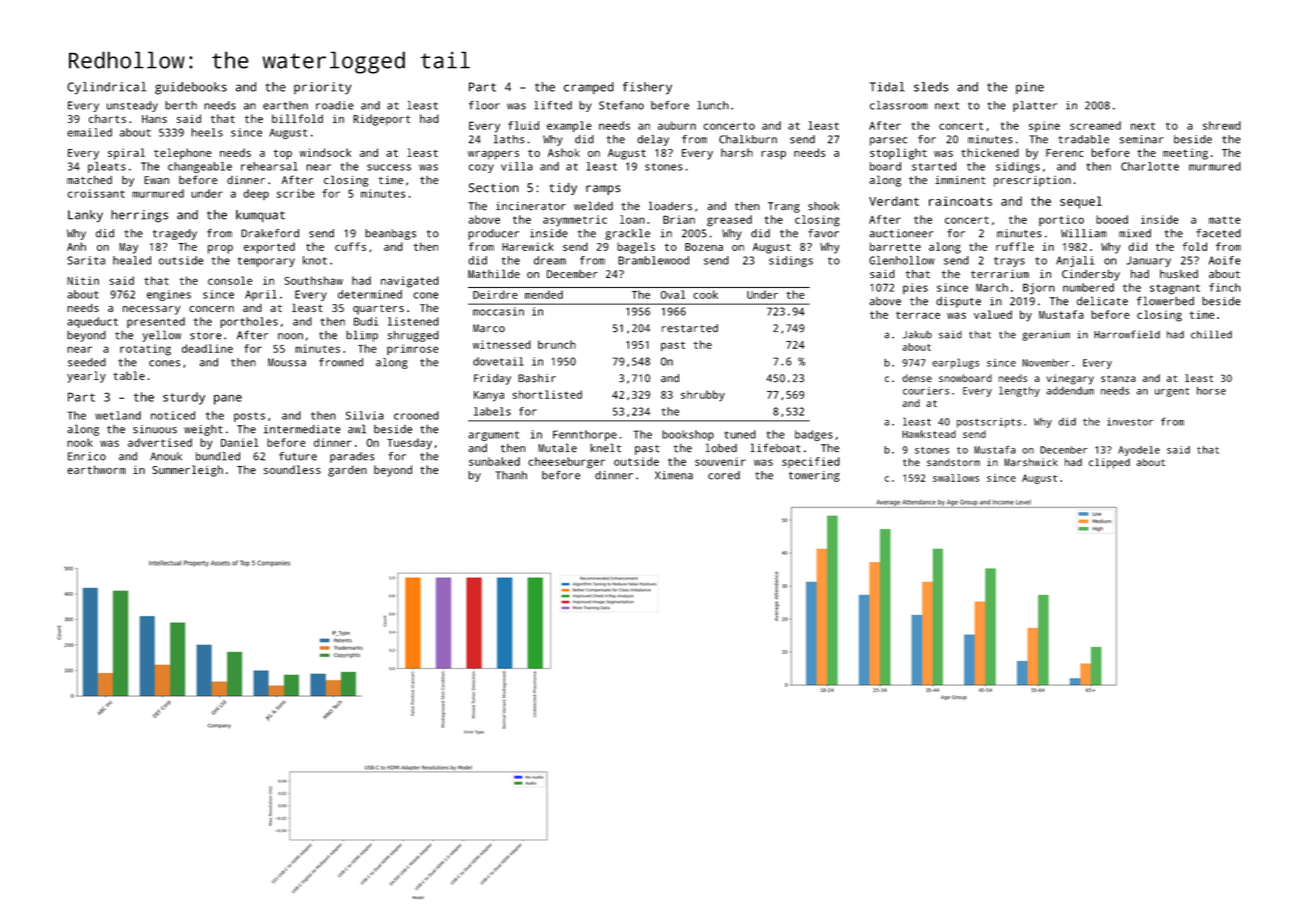 The height and width of the screenshot is (924, 1308). What do you see at coordinates (1179, 274) in the screenshot?
I see `husked` at bounding box center [1179, 274].
